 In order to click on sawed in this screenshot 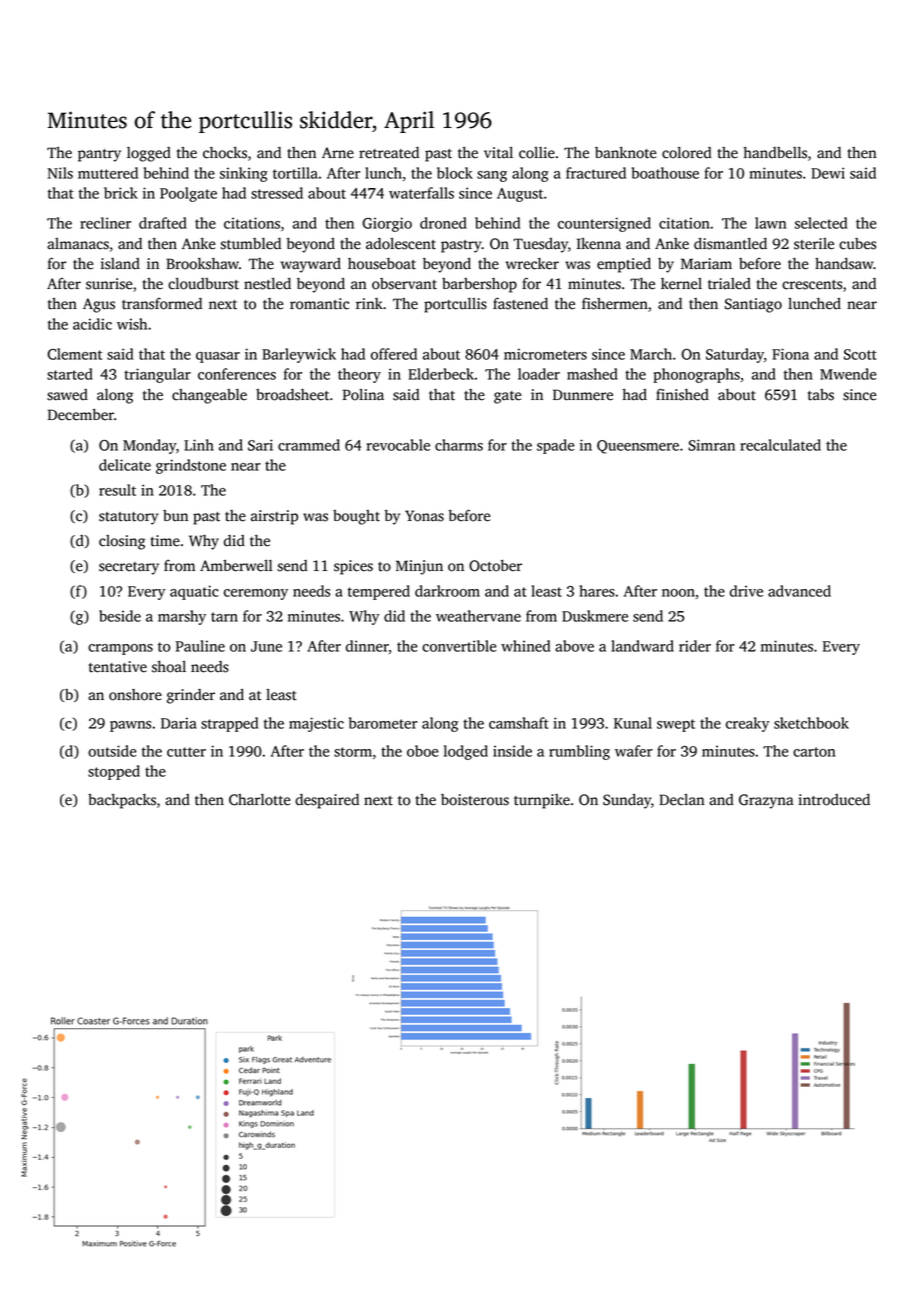, I will do `click(67, 395)`.
